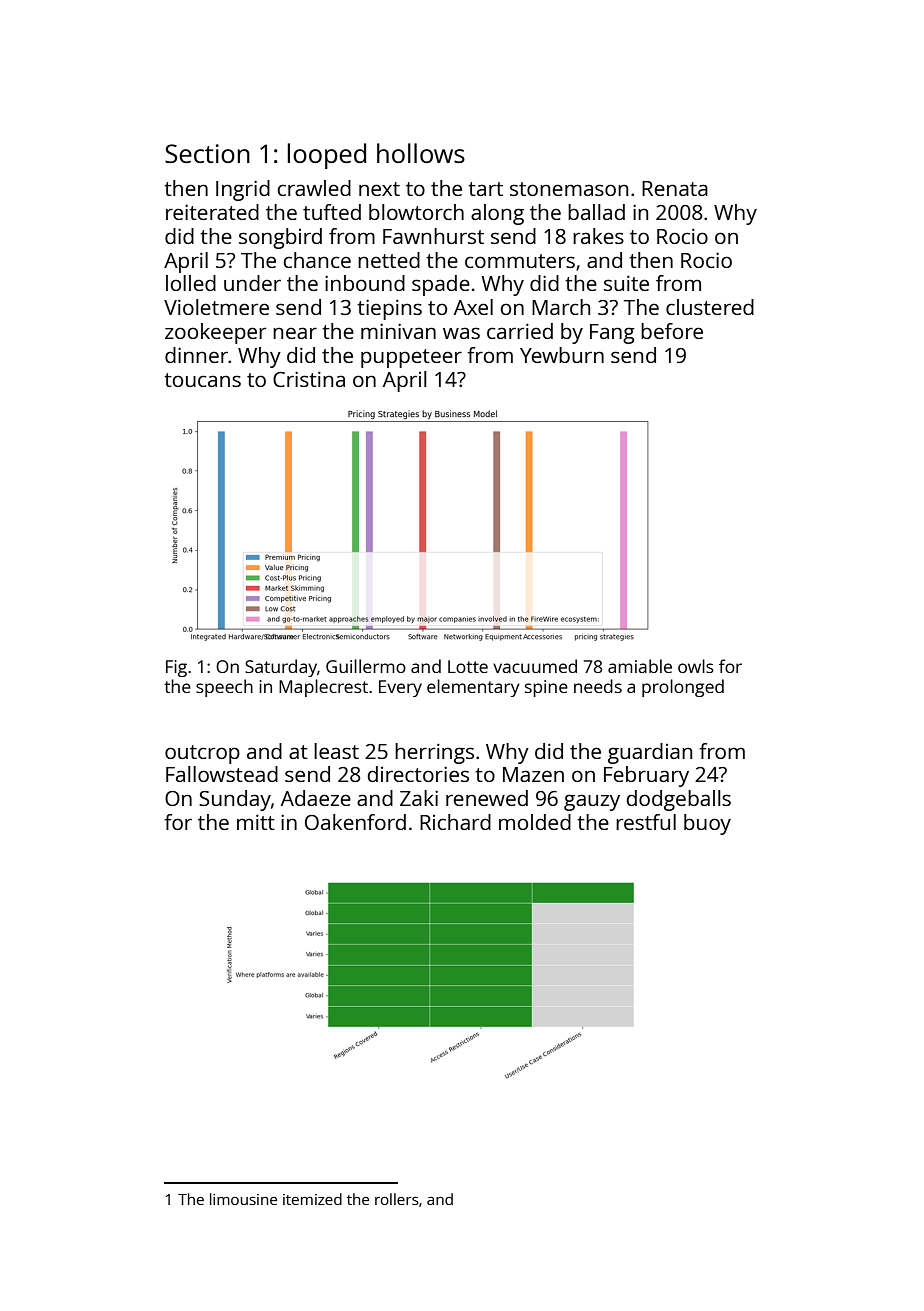 This screenshot has height=1311, width=924. What do you see at coordinates (309, 379) in the screenshot?
I see `Cristina` at bounding box center [309, 379].
